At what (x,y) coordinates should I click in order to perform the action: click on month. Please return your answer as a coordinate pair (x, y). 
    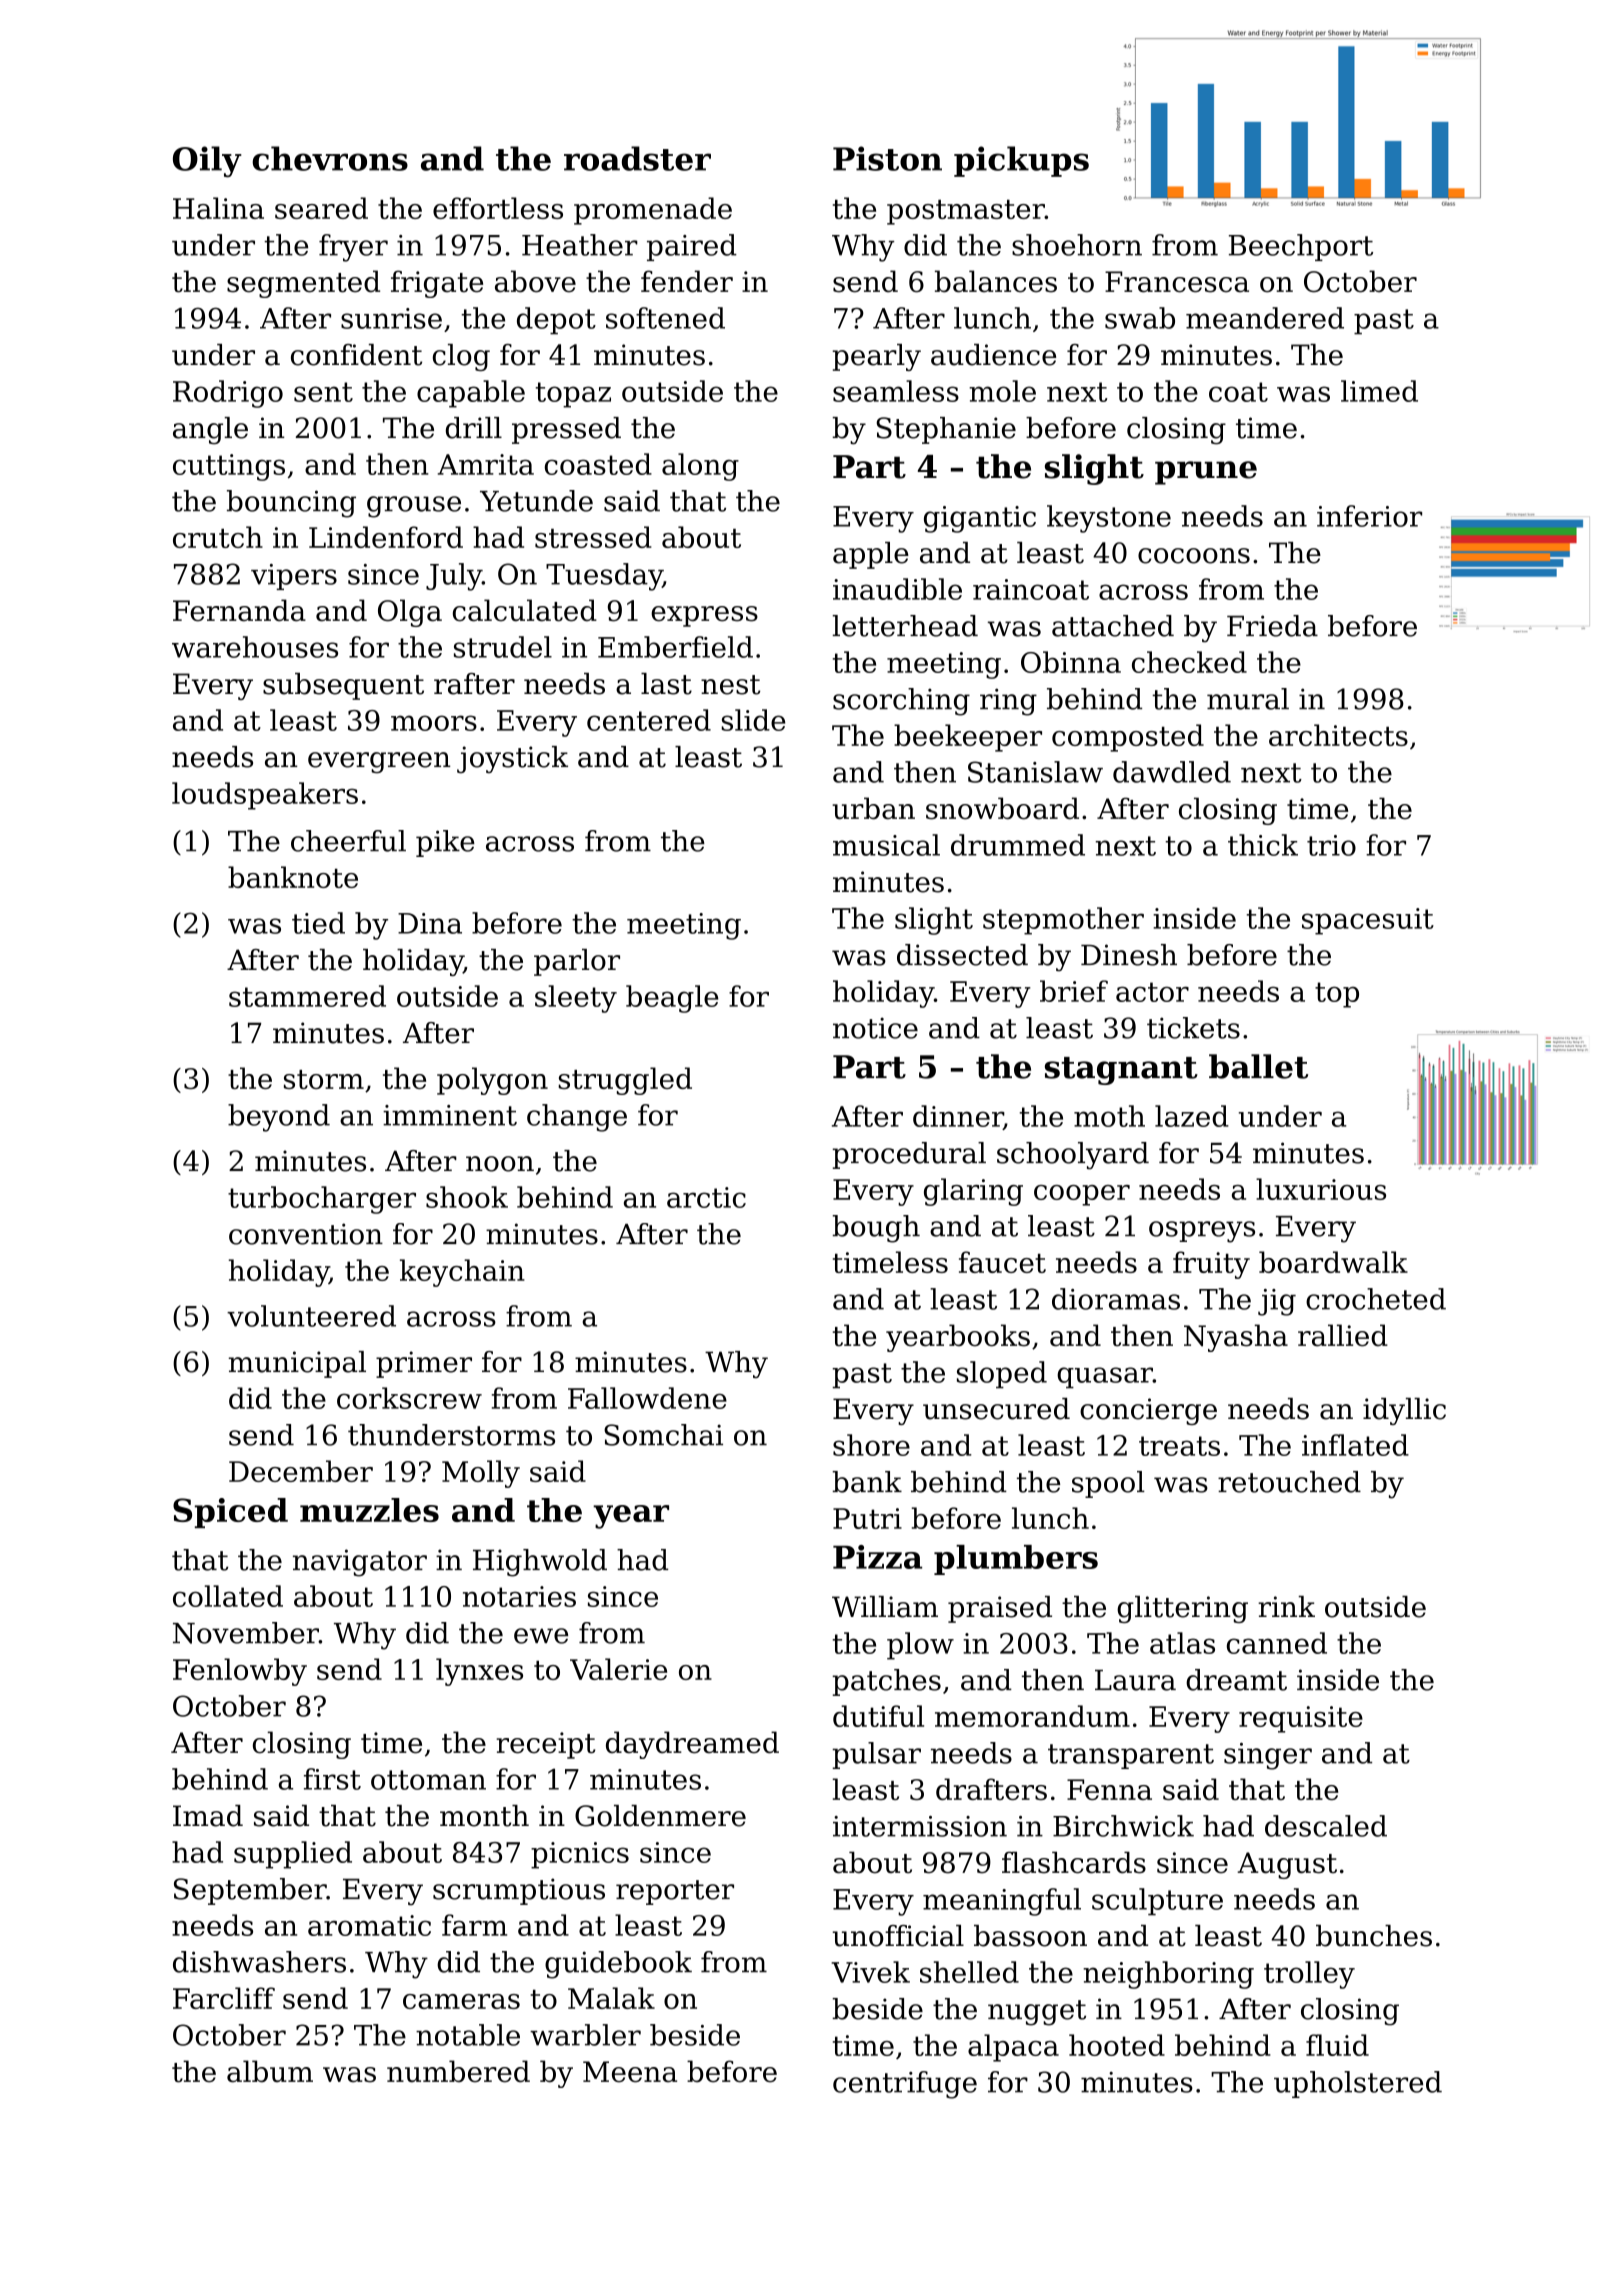
    Looking at the image, I should click on (484, 1816).
